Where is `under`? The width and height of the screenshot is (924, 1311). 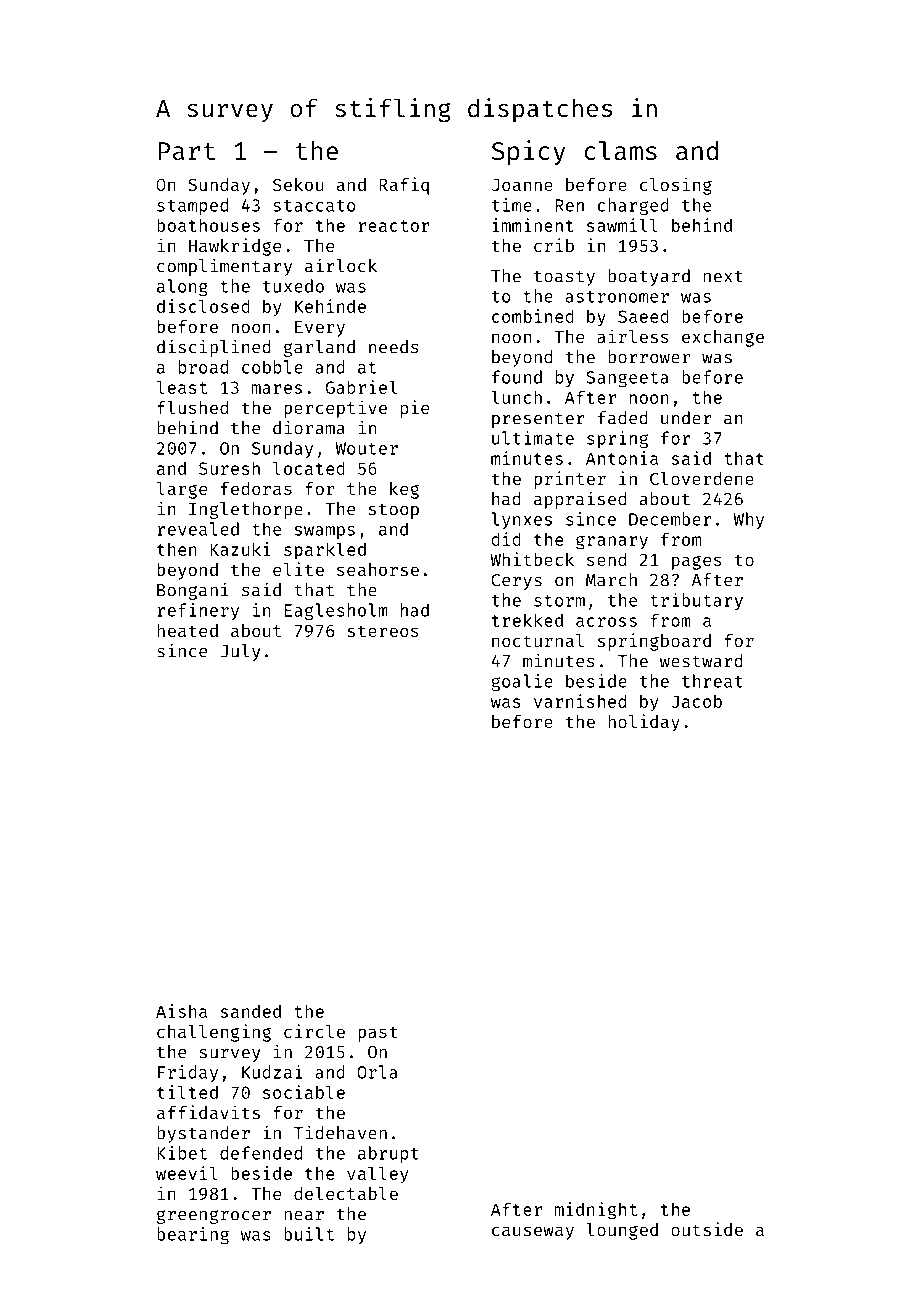 under is located at coordinates (686, 418).
